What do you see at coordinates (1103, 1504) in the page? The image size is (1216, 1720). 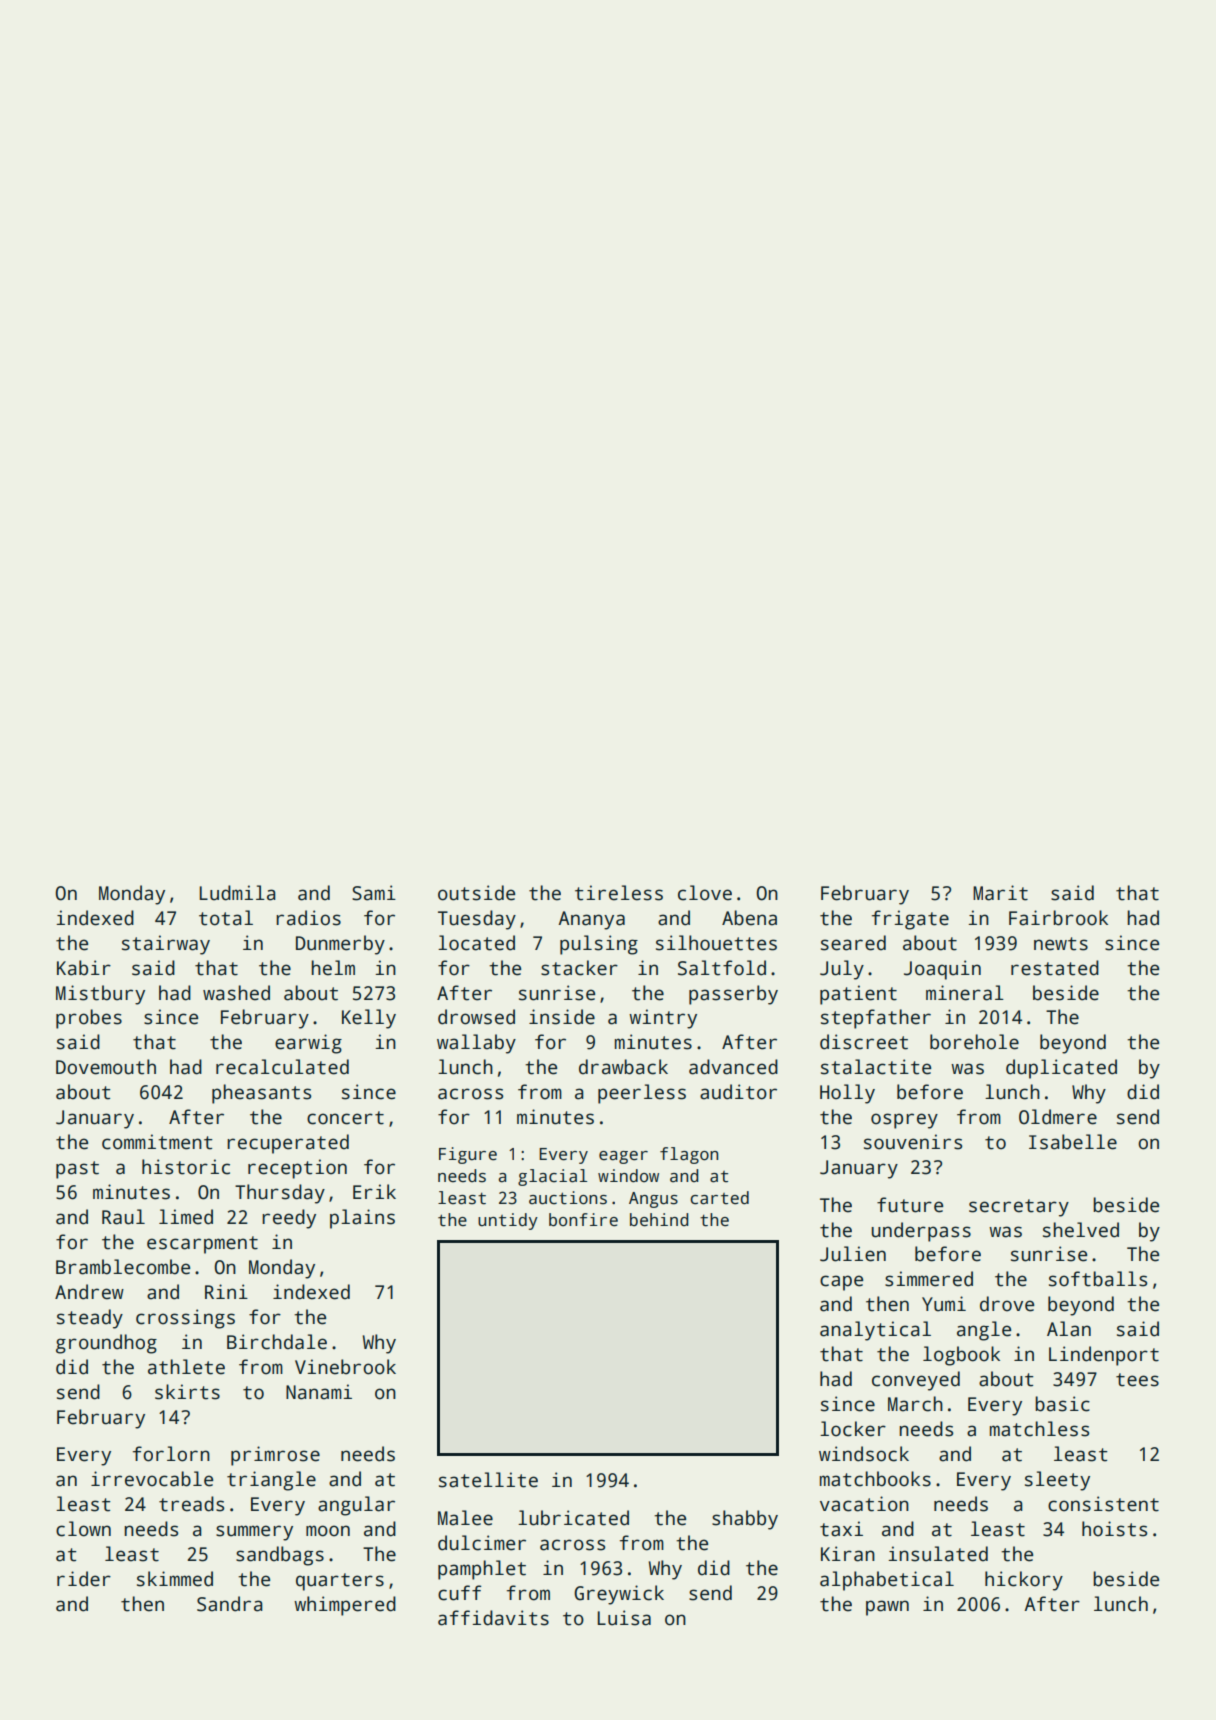 I see `consistent` at bounding box center [1103, 1504].
